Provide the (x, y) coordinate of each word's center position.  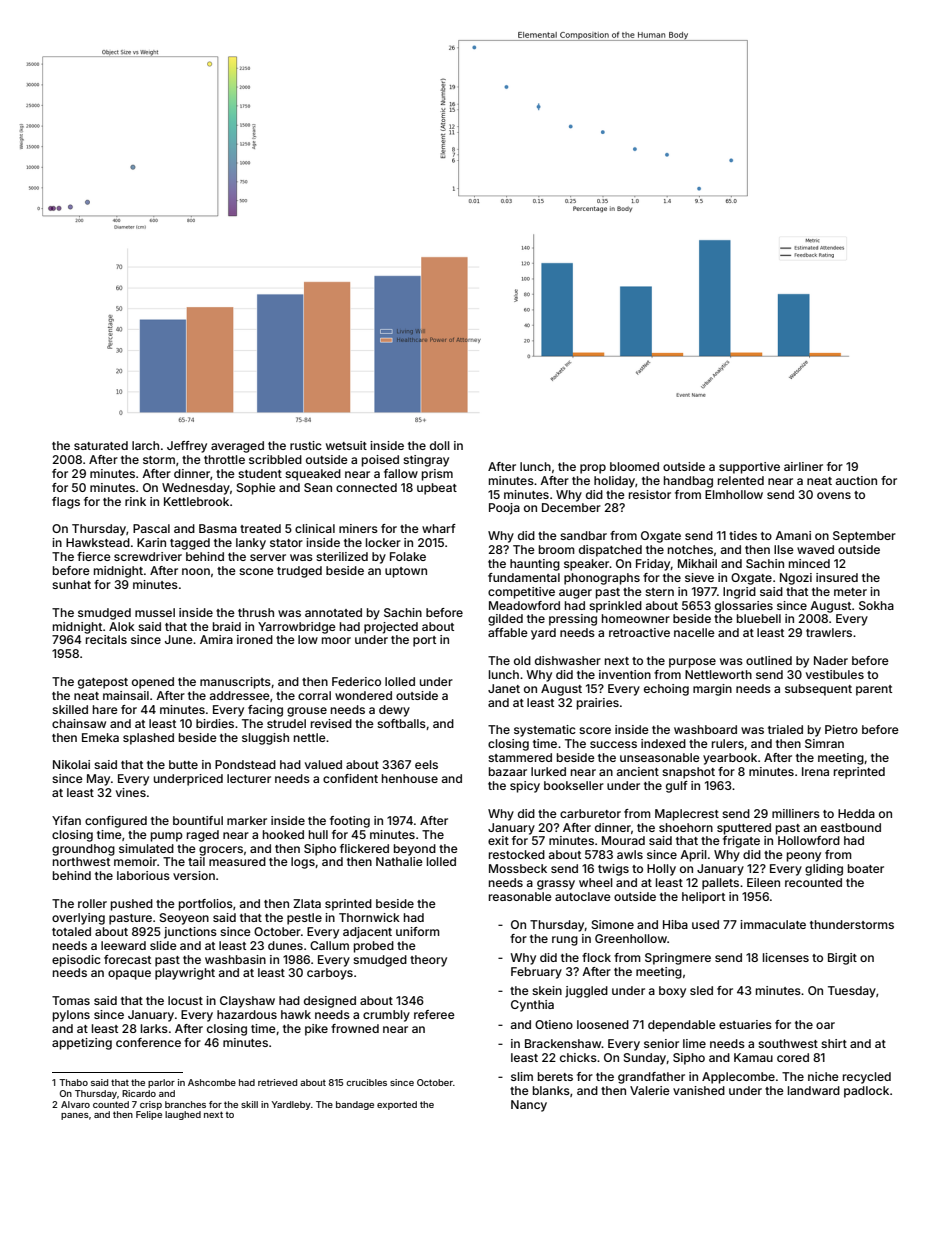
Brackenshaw (563, 1043)
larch (145, 445)
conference (148, 1042)
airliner (803, 466)
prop (593, 469)
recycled (867, 1078)
